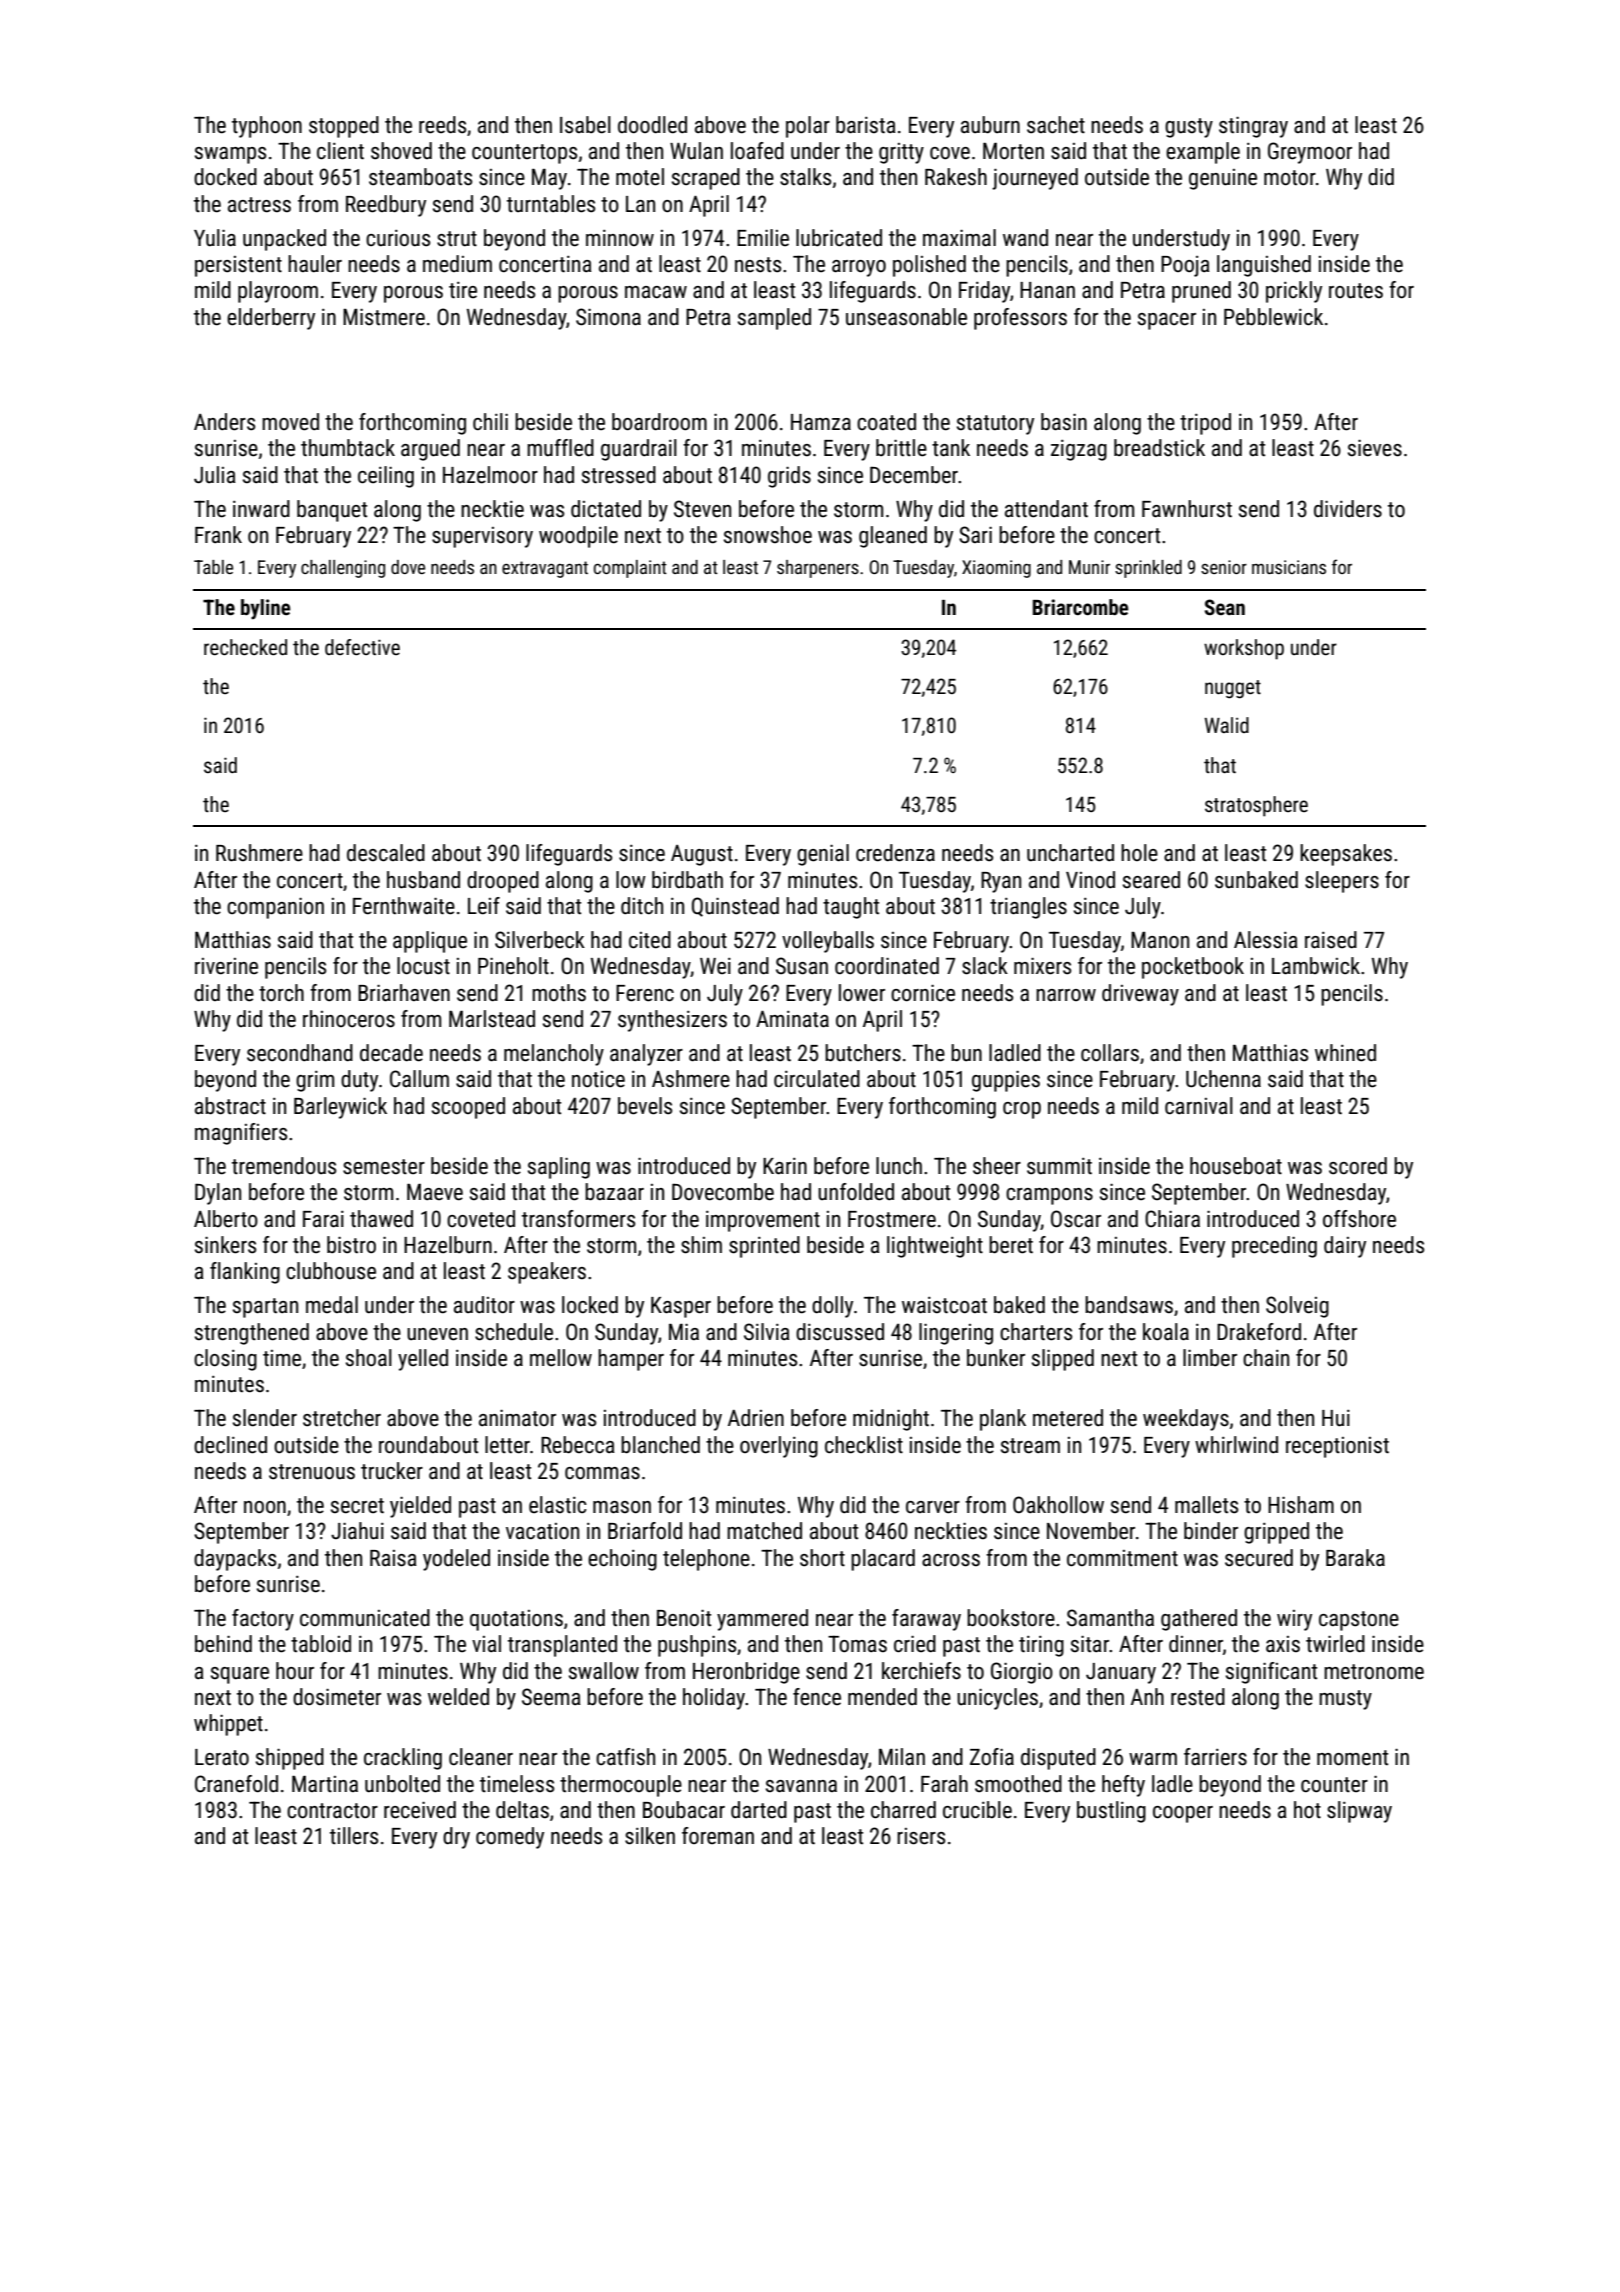 The width and height of the screenshot is (1620, 2292). Describe the element at coordinates (702, 855) in the screenshot. I see `August` at that location.
